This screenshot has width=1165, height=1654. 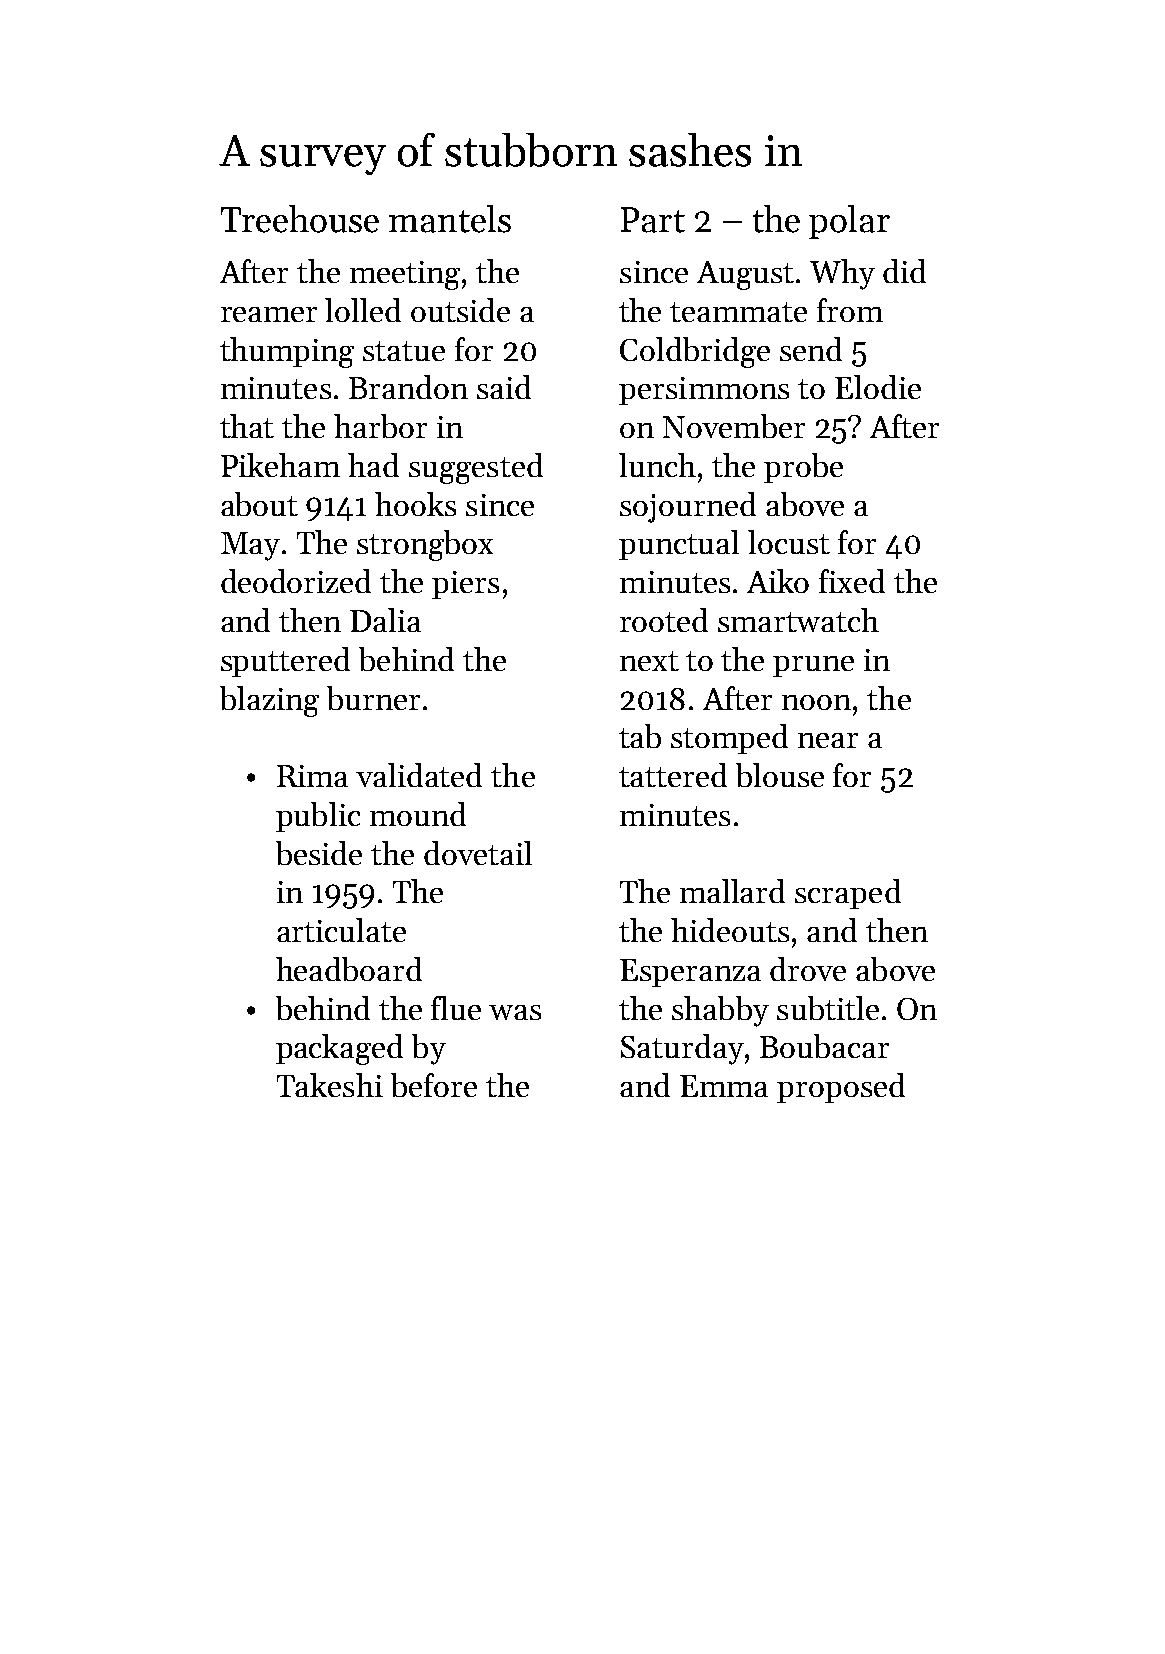 I want to click on Emma, so click(x=724, y=1086).
